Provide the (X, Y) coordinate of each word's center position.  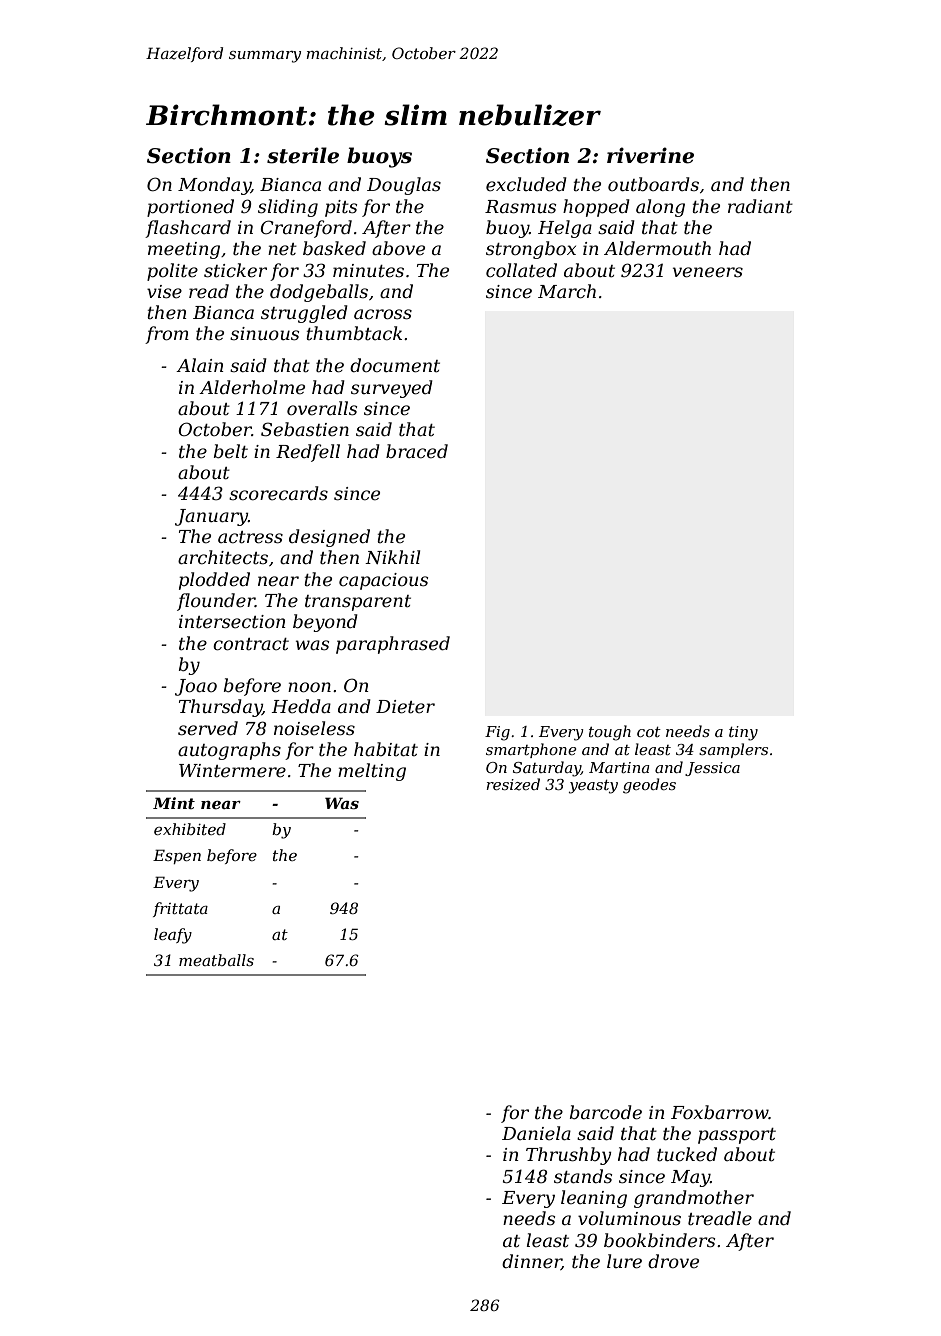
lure (624, 1261)
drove (673, 1261)
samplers (733, 750)
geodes (649, 786)
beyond (325, 623)
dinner (532, 1262)
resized (513, 784)
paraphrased (393, 645)
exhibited (190, 829)
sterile (303, 155)
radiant (760, 206)
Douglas (404, 186)
